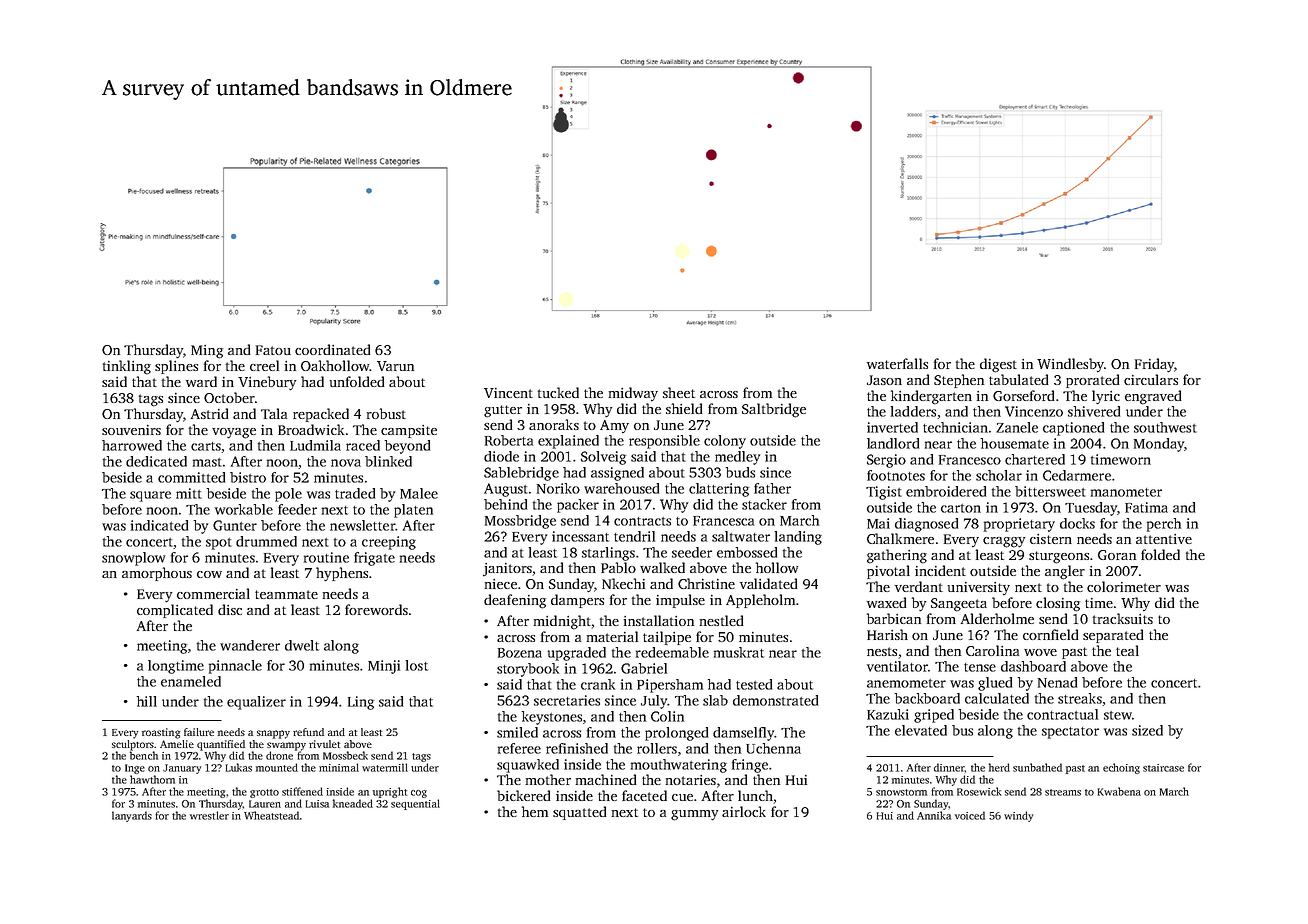 The width and height of the screenshot is (1308, 924). What do you see at coordinates (1070, 365) in the screenshot?
I see `Windlesby` at bounding box center [1070, 365].
